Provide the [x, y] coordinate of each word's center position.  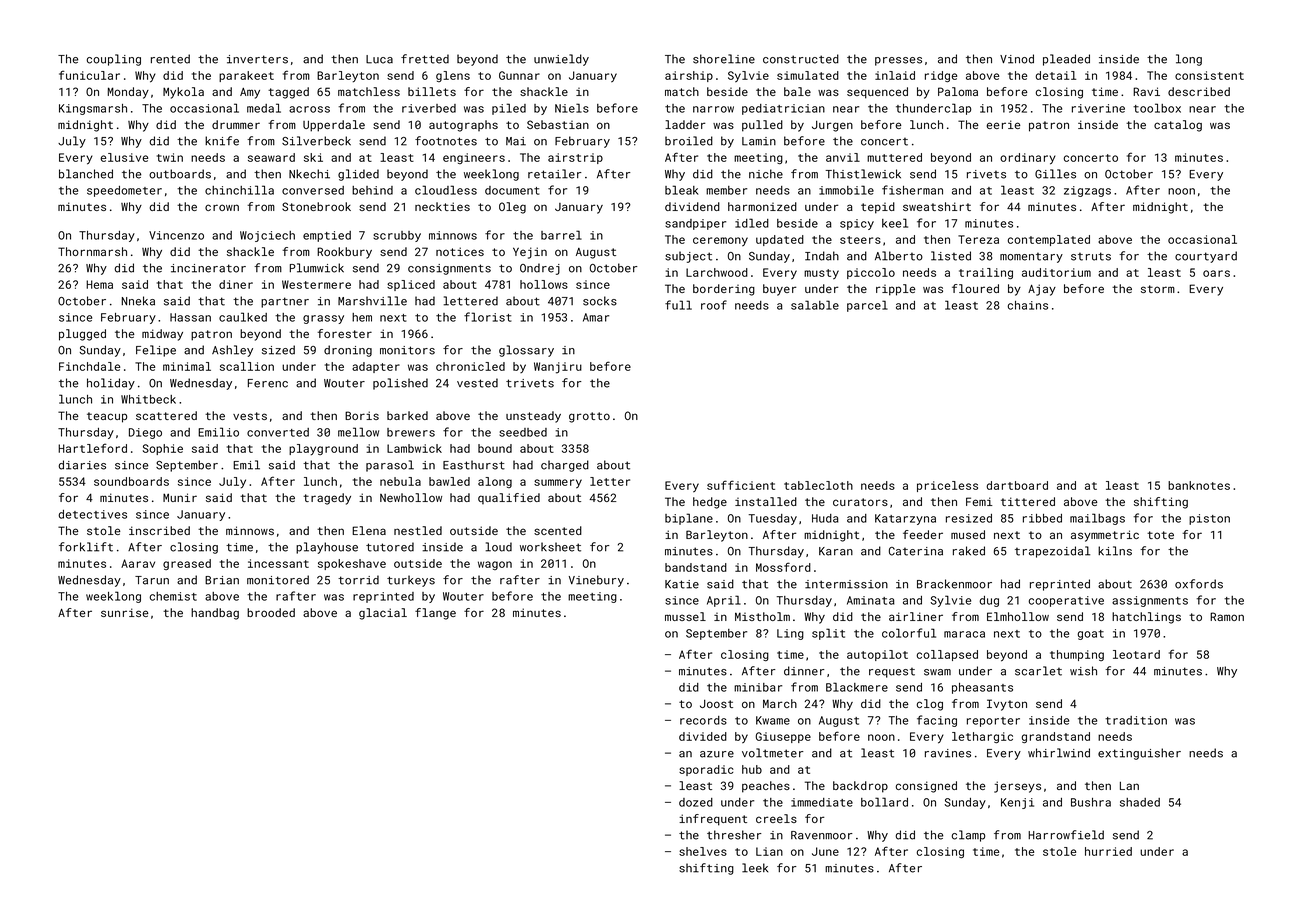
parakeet [246, 76]
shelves [703, 851]
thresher [734, 835]
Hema [99, 284]
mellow [358, 432]
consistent [1209, 75]
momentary [1031, 258]
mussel [685, 616]
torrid [358, 580]
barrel [561, 235]
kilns [1115, 551]
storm [1158, 289]
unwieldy [561, 60]
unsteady [533, 417]
